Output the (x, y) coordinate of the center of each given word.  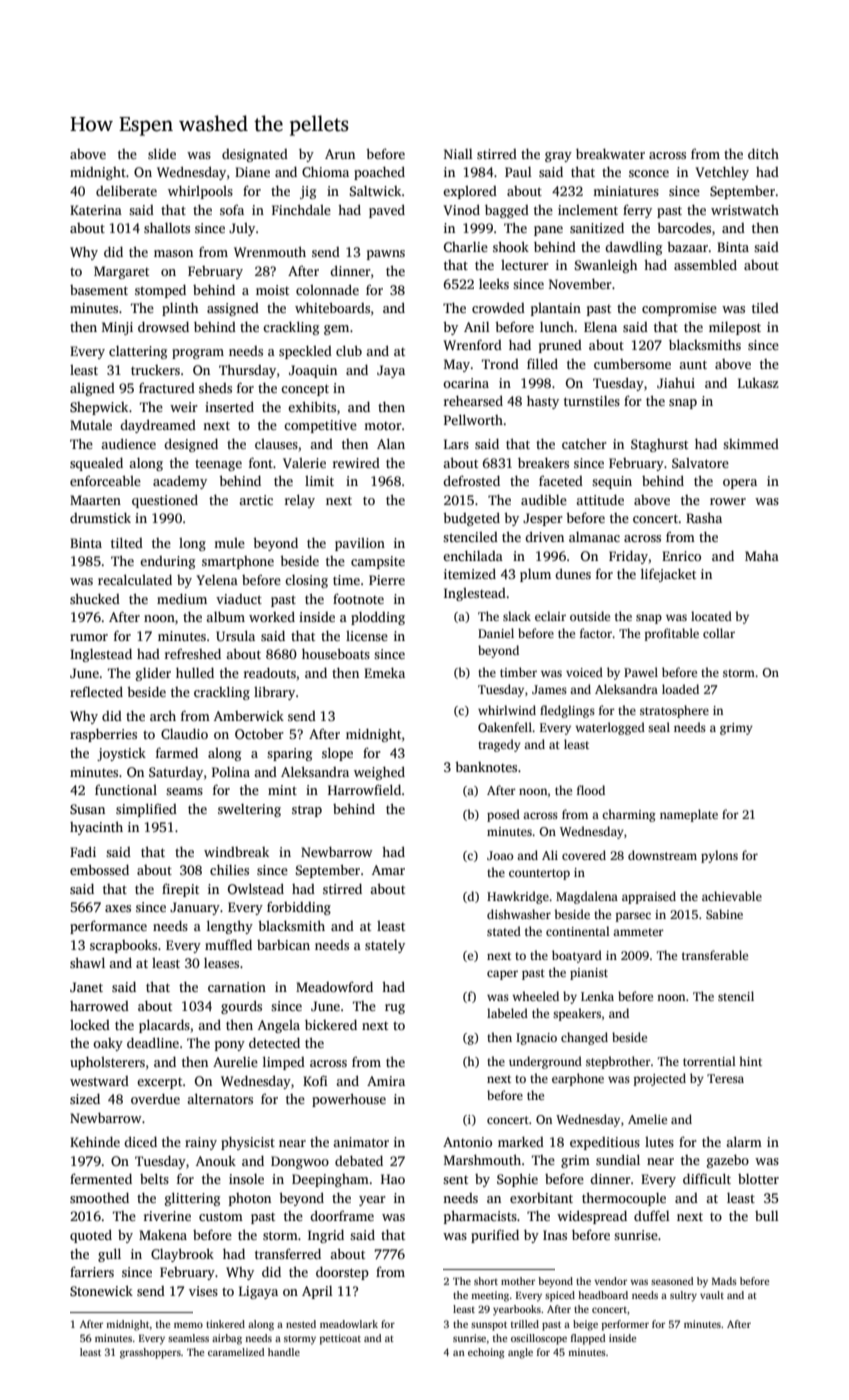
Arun (340, 154)
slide (162, 153)
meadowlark (349, 1324)
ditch (763, 154)
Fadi (83, 851)
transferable (715, 955)
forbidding (299, 908)
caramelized (236, 1352)
